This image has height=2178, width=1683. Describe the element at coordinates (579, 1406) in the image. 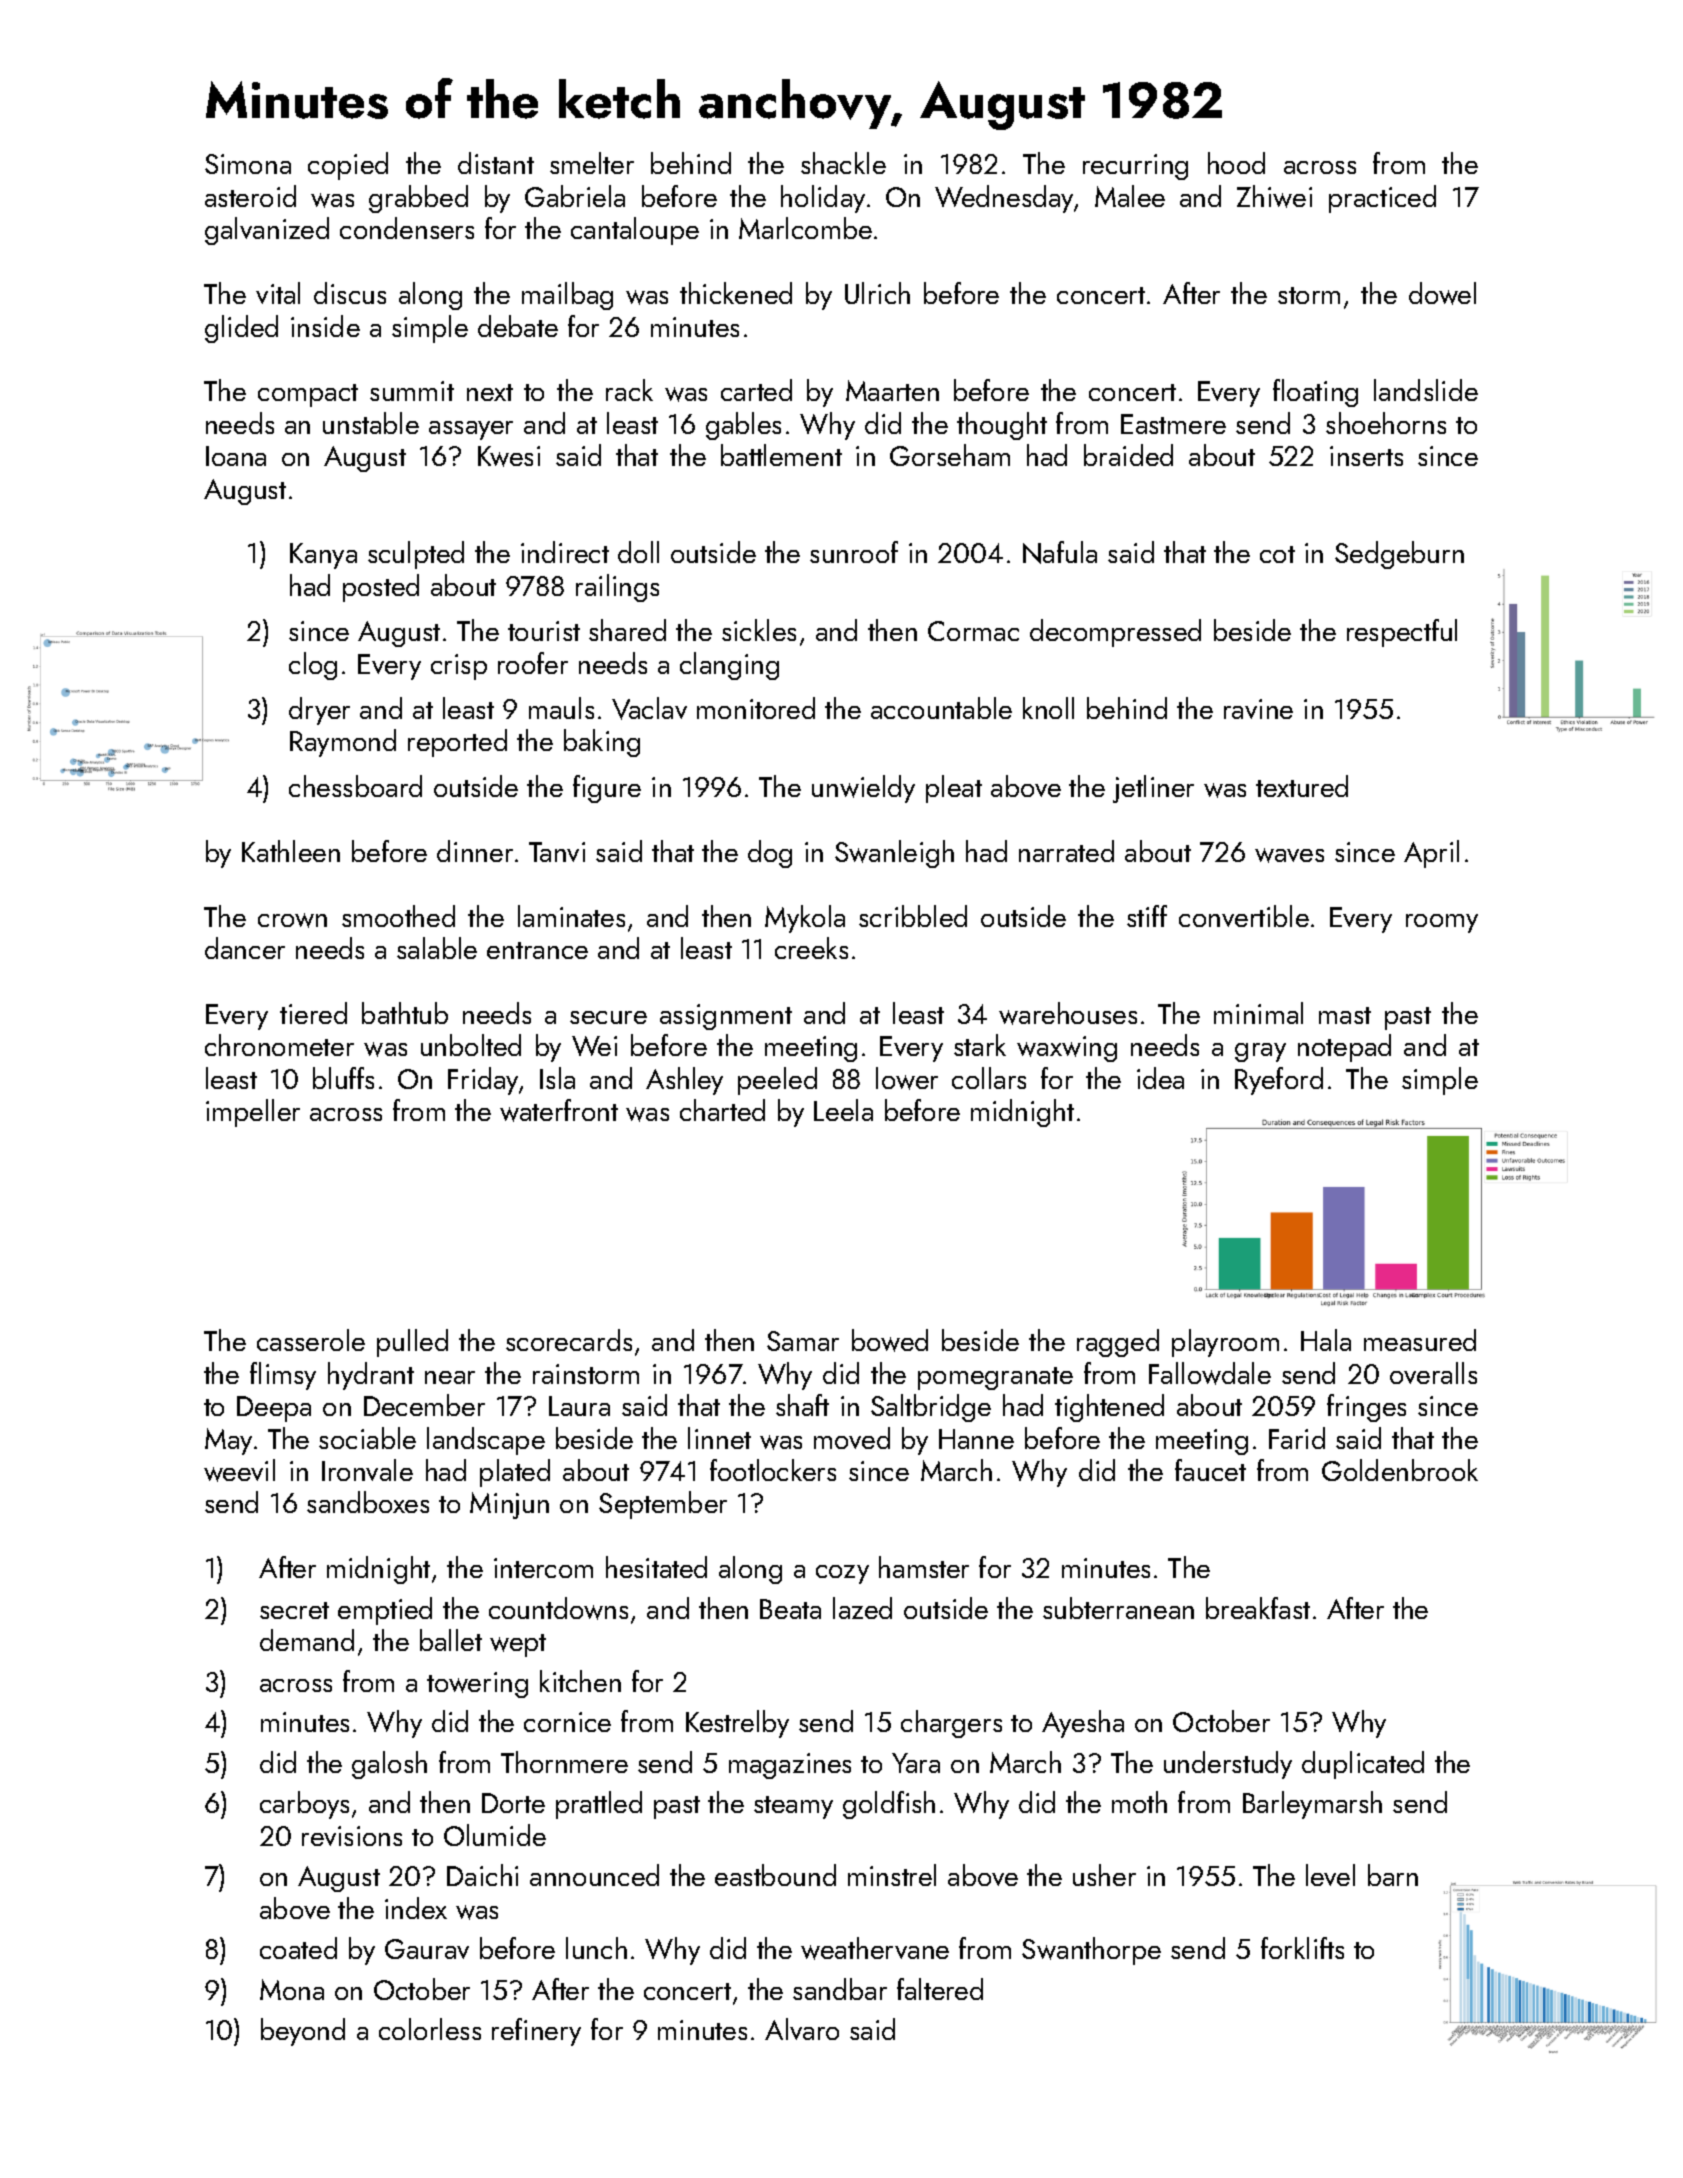

I see `Laura` at that location.
